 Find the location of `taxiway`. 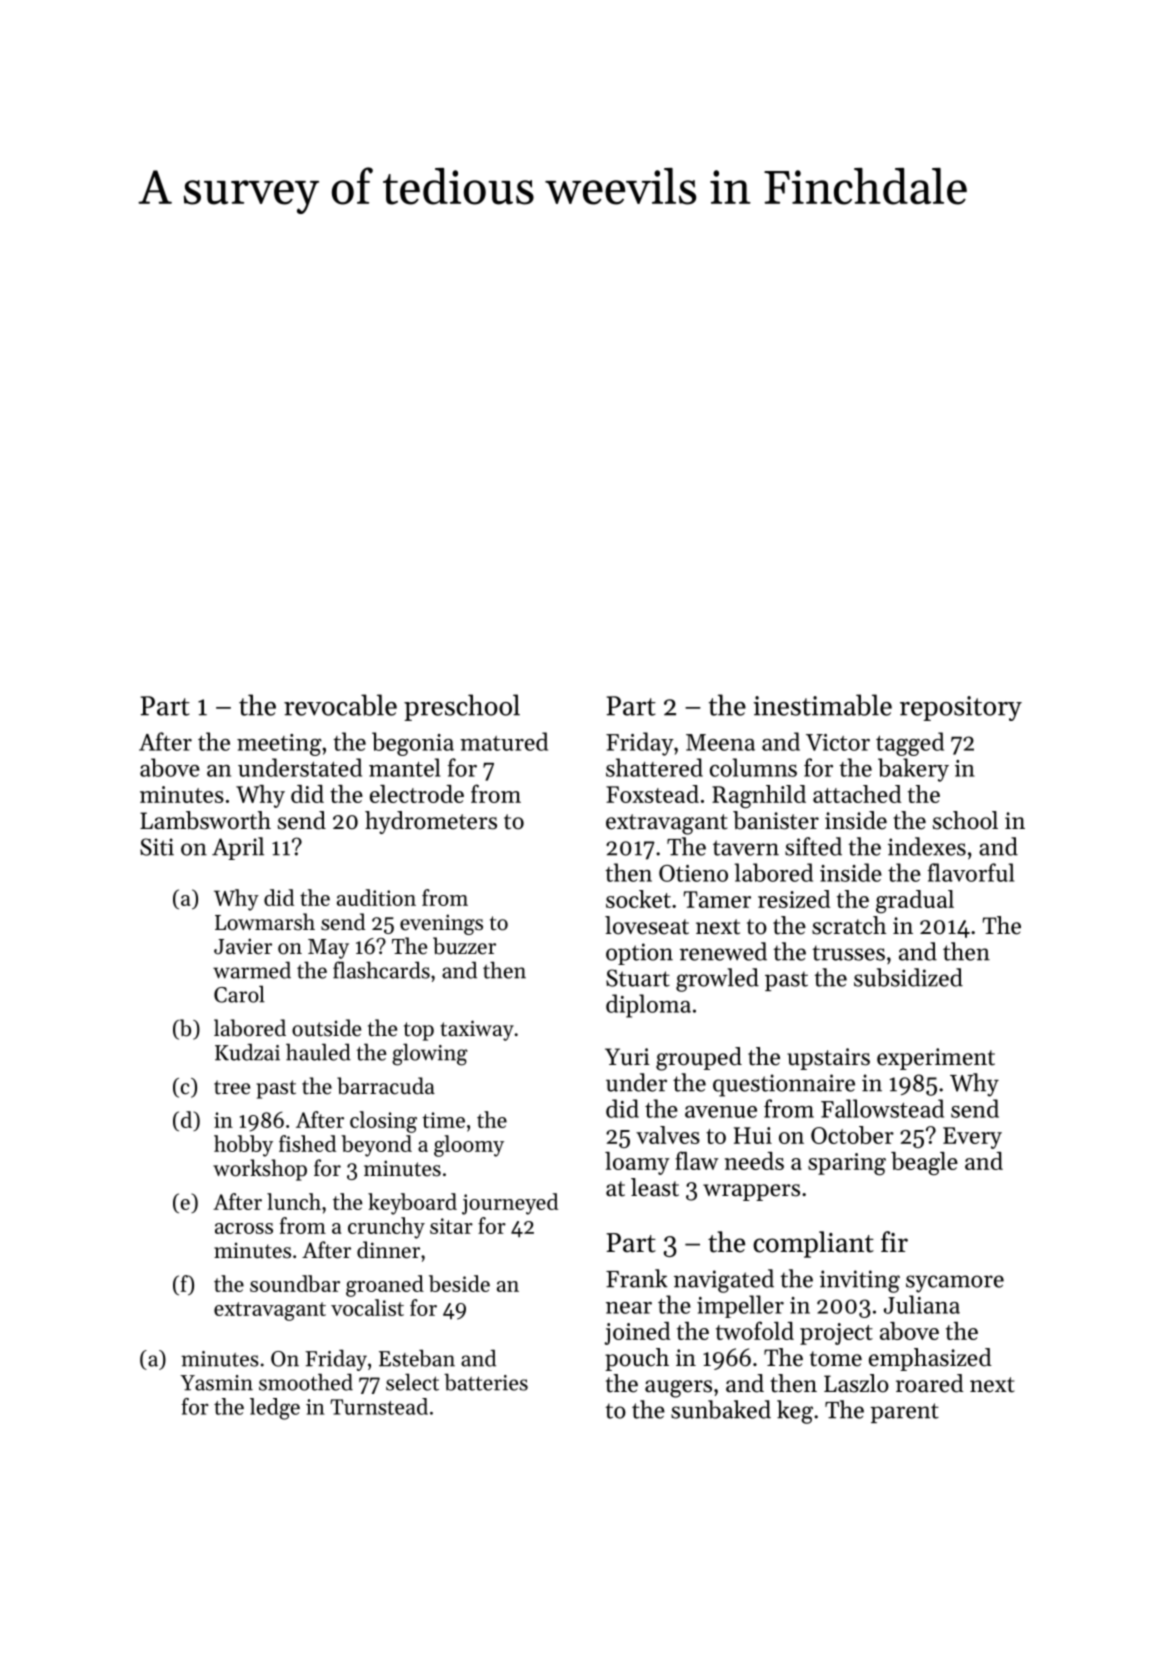

taxiway is located at coordinates (477, 1030).
